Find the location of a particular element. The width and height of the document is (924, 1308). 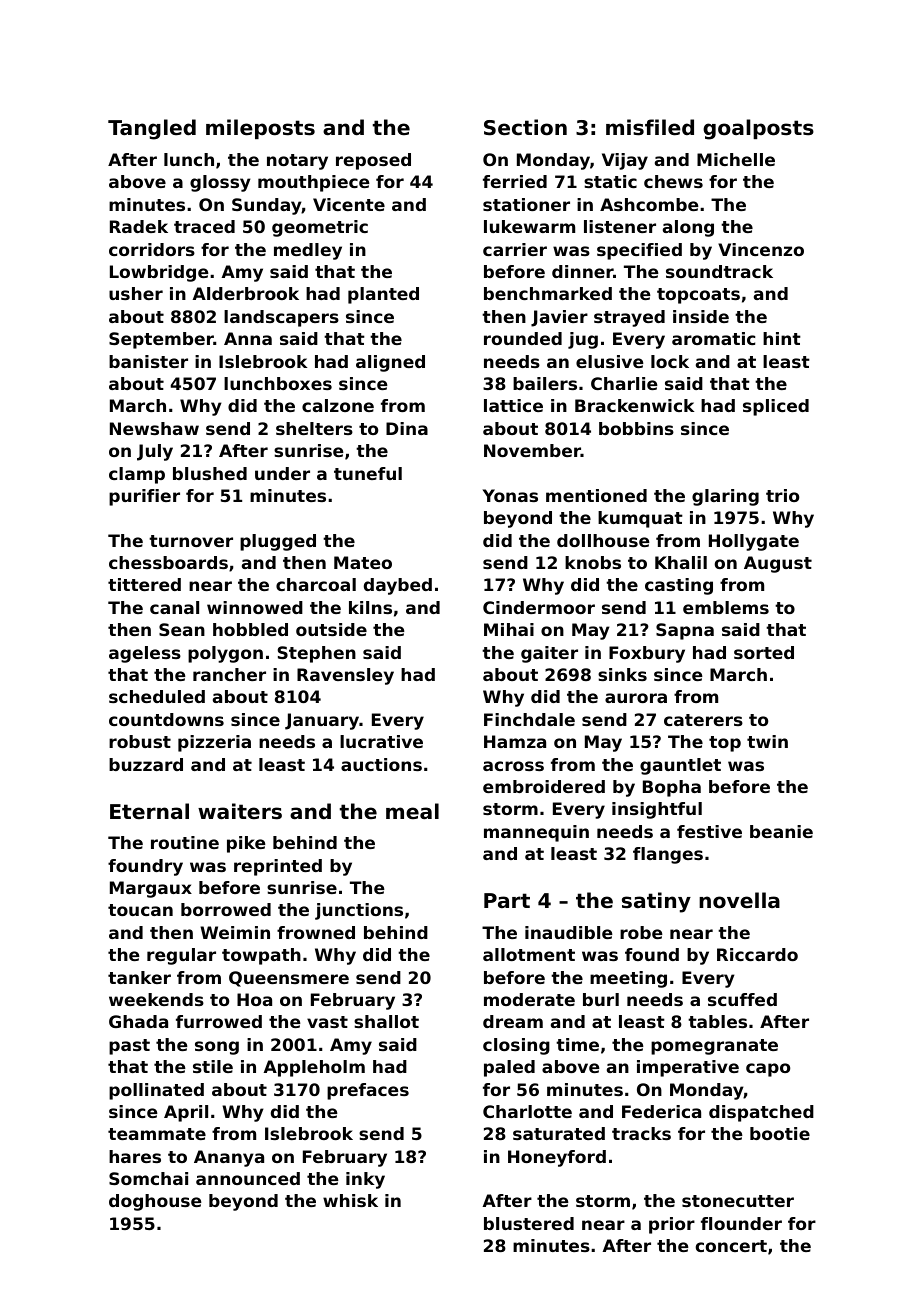

aurora is located at coordinates (636, 698).
